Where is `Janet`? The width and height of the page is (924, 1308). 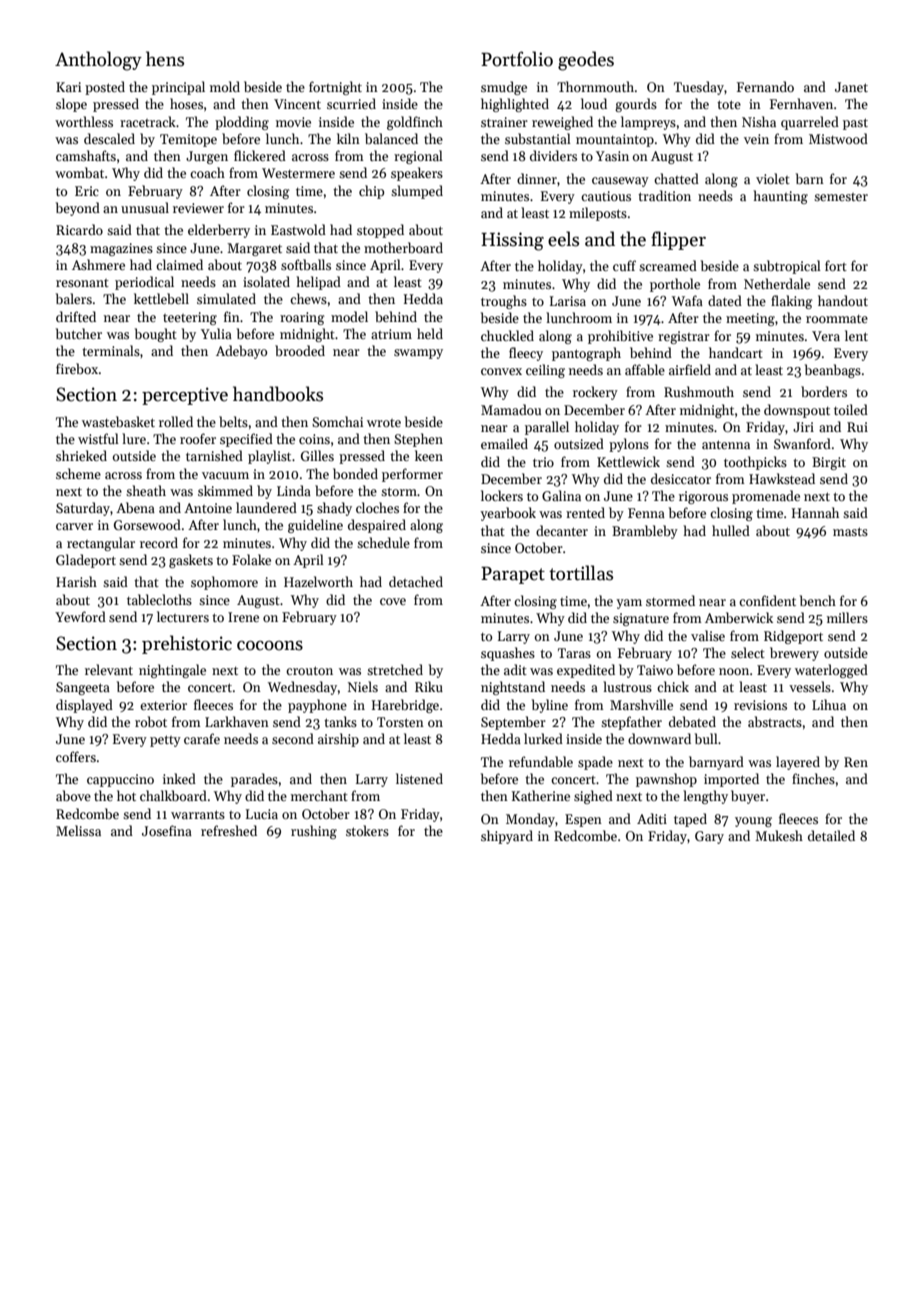
Janet is located at coordinates (851, 87).
